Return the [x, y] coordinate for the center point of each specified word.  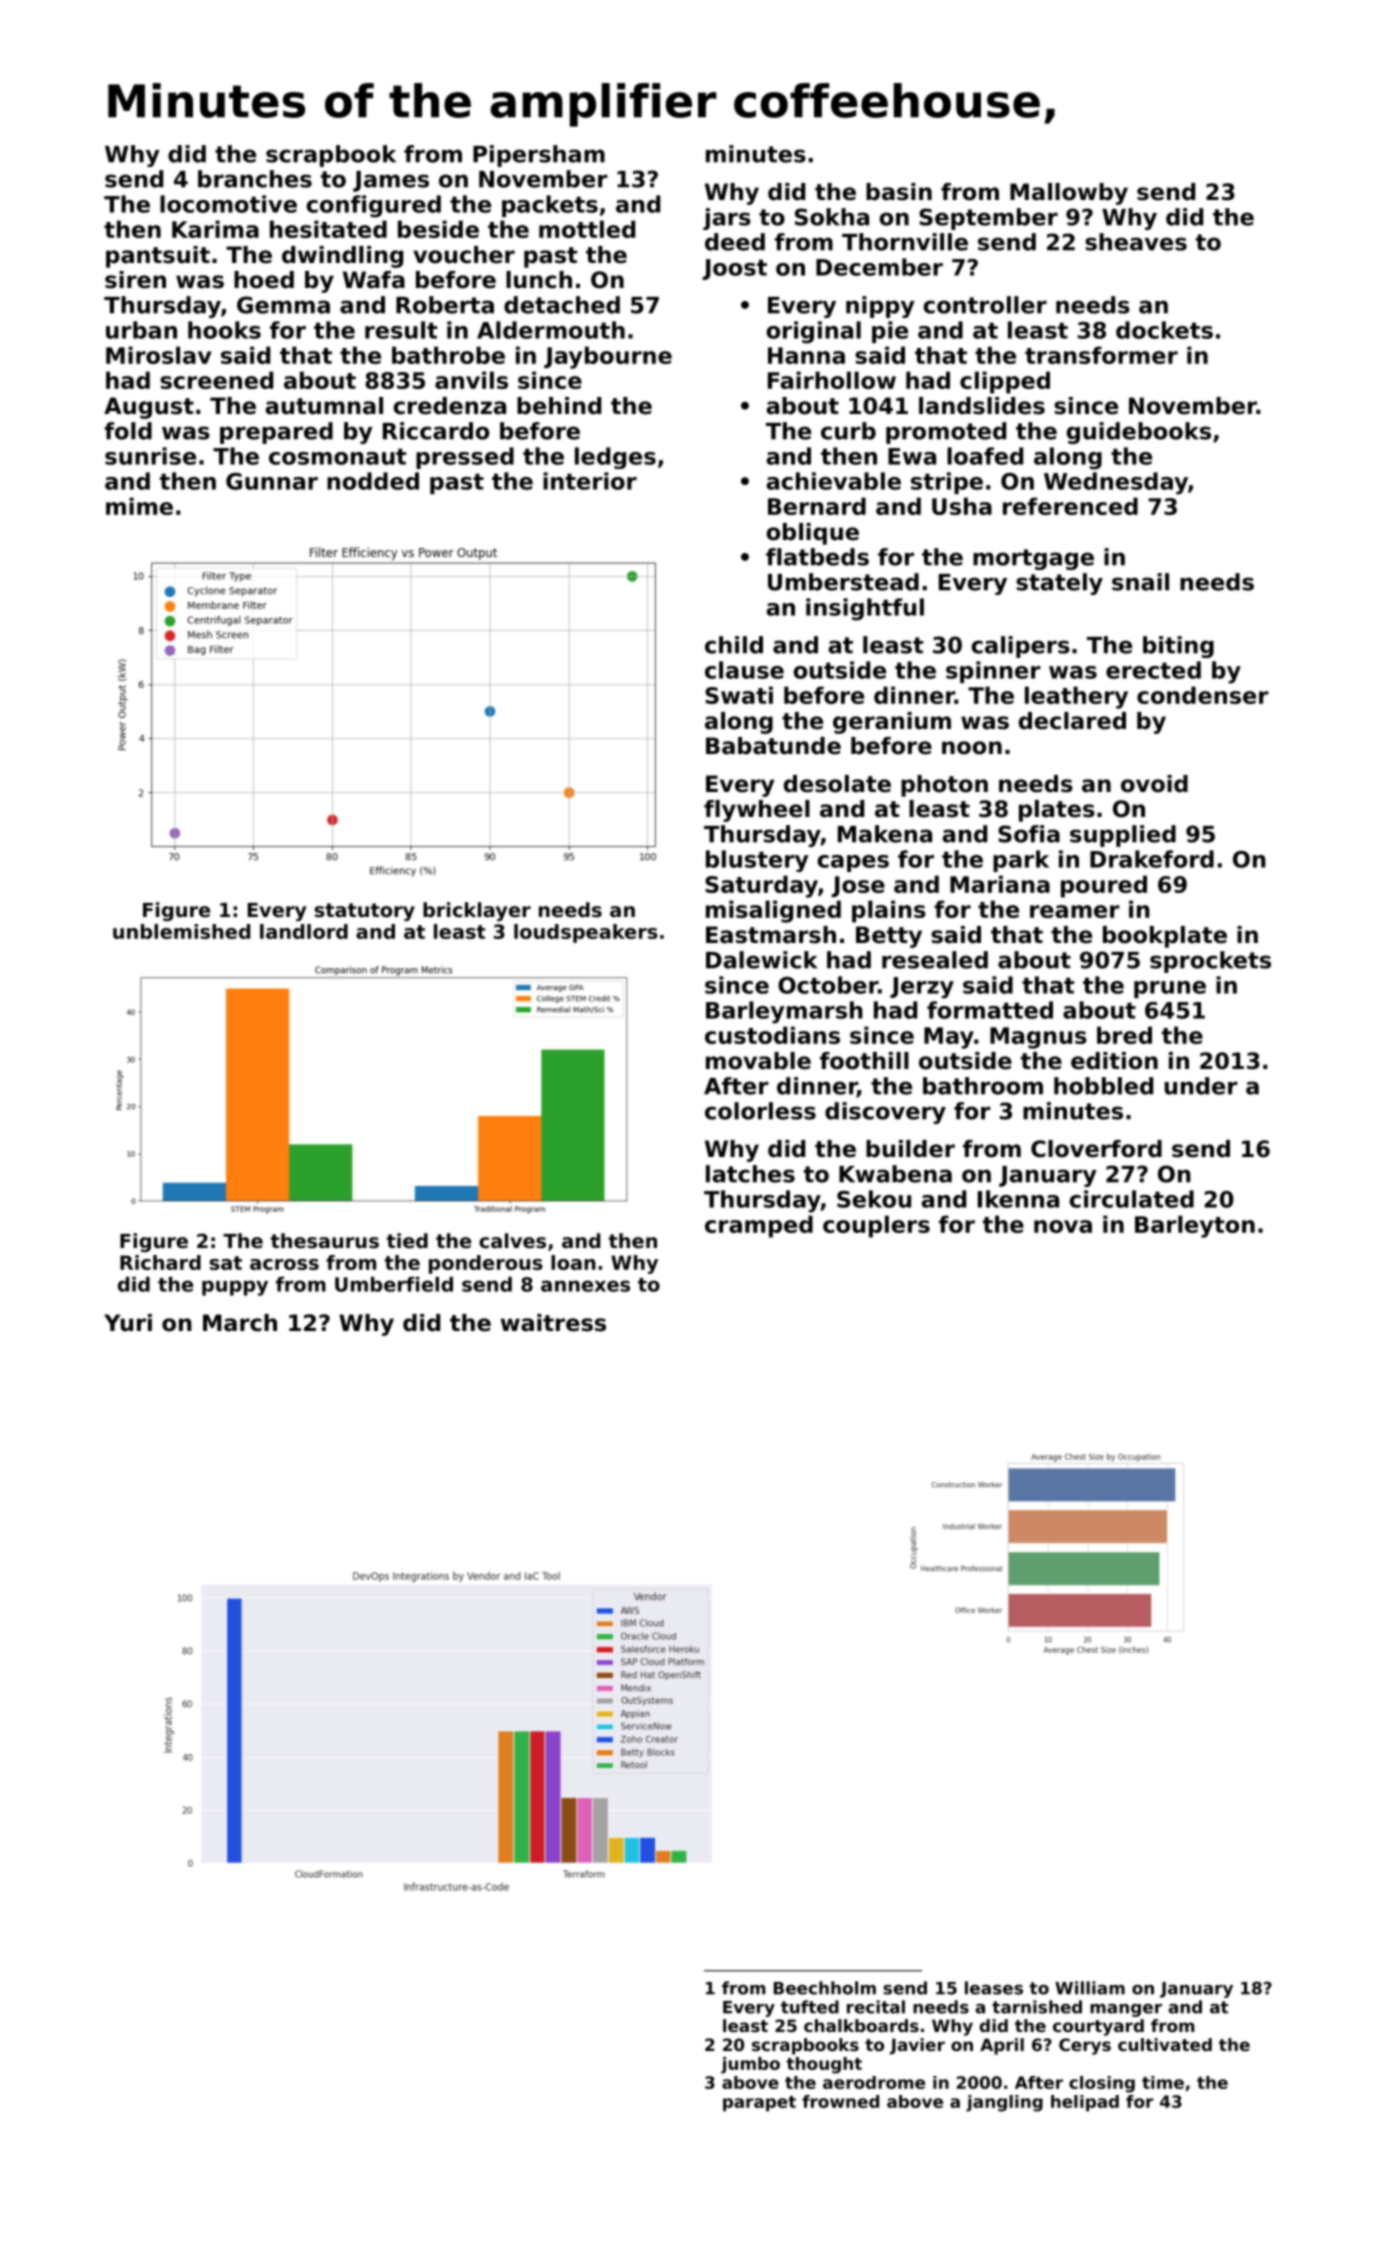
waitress [553, 1323]
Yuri [128, 1323]
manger [1126, 2010]
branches [255, 179]
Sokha [832, 217]
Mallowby [1069, 194]
